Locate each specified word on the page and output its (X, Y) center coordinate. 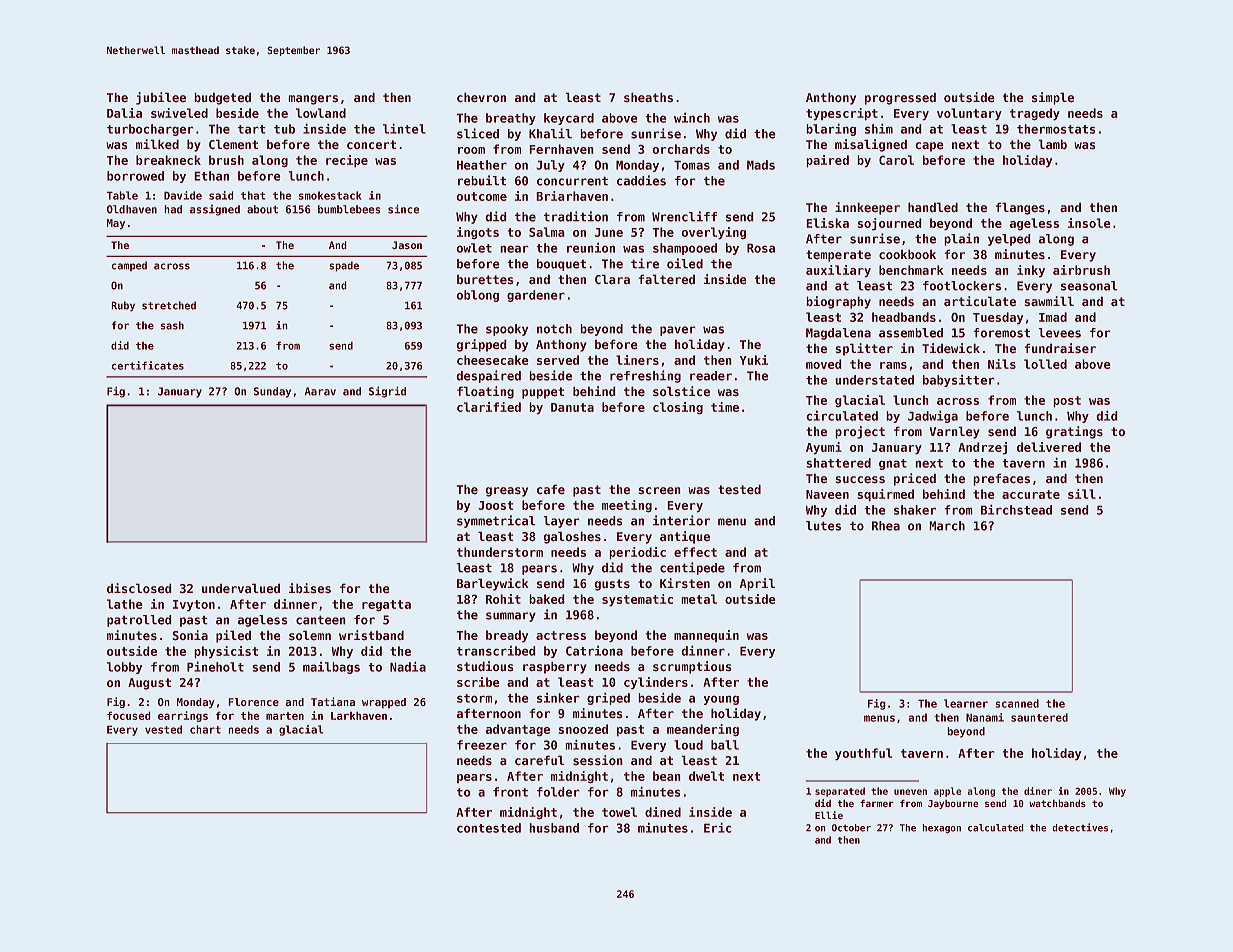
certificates (147, 365)
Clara (612, 279)
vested (163, 729)
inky (1031, 271)
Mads (761, 165)
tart (252, 129)
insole (1089, 223)
